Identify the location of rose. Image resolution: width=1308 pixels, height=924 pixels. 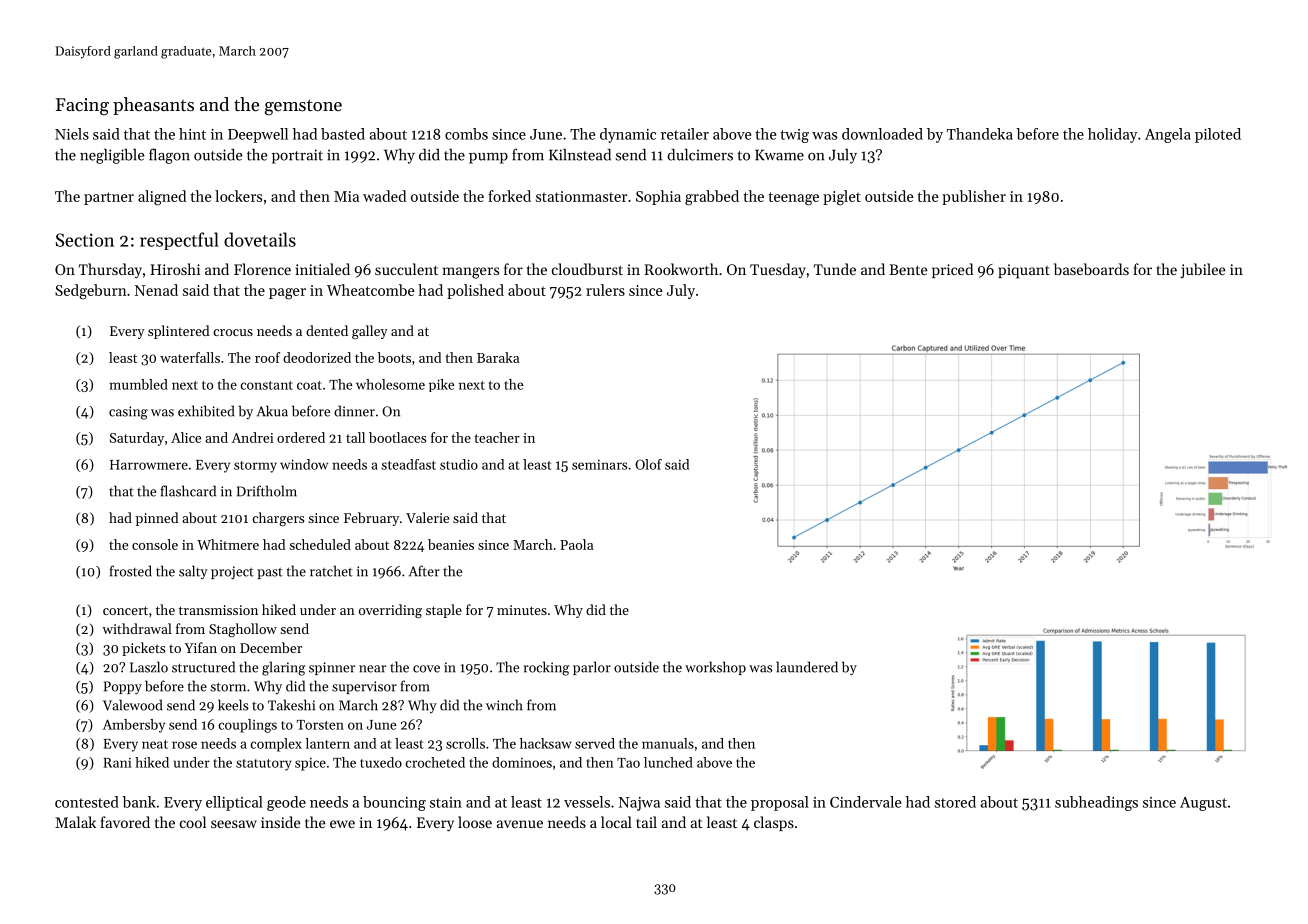
(184, 745).
